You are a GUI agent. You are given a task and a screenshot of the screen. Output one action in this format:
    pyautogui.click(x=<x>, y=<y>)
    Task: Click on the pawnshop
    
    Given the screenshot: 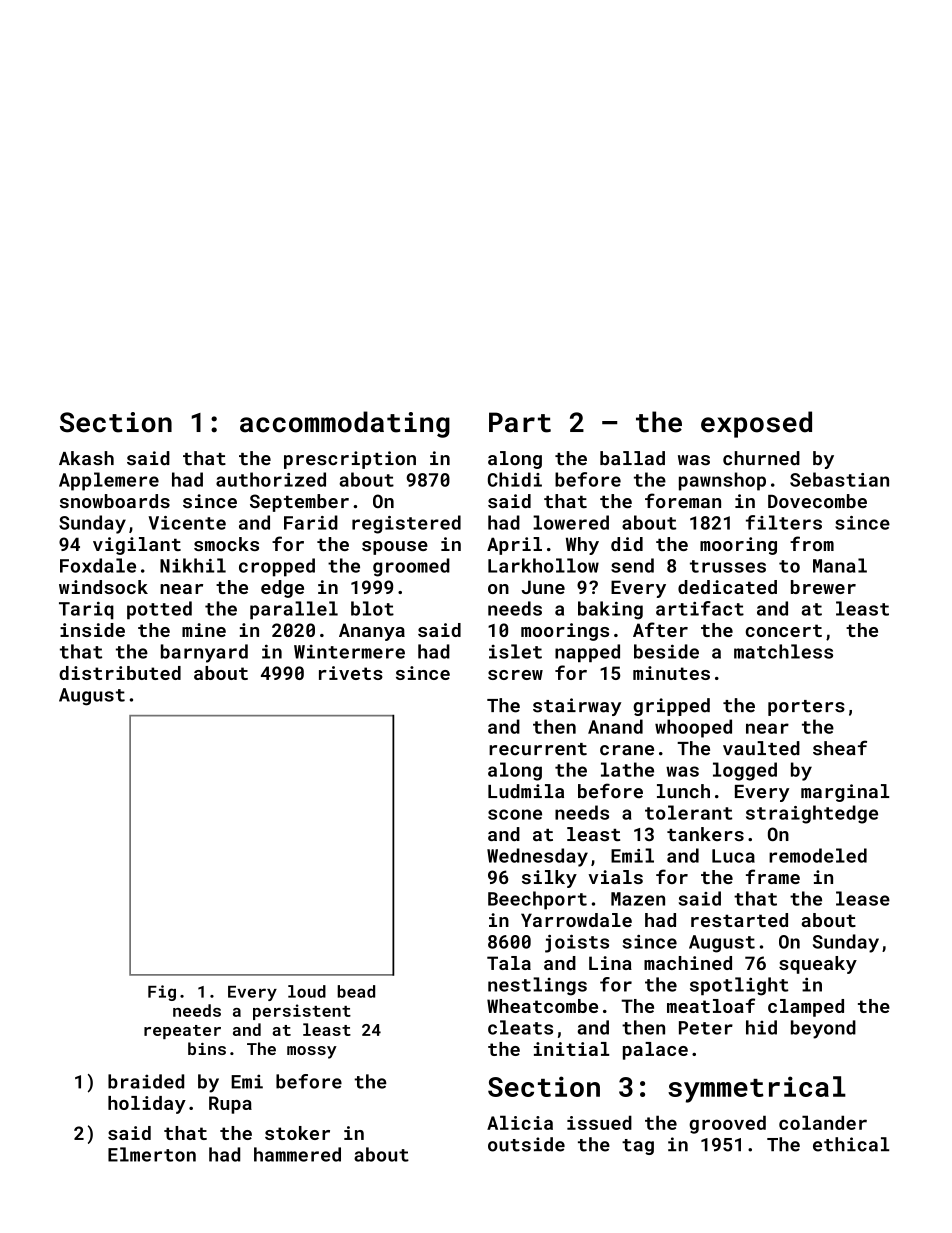 What is the action you would take?
    pyautogui.click(x=722, y=481)
